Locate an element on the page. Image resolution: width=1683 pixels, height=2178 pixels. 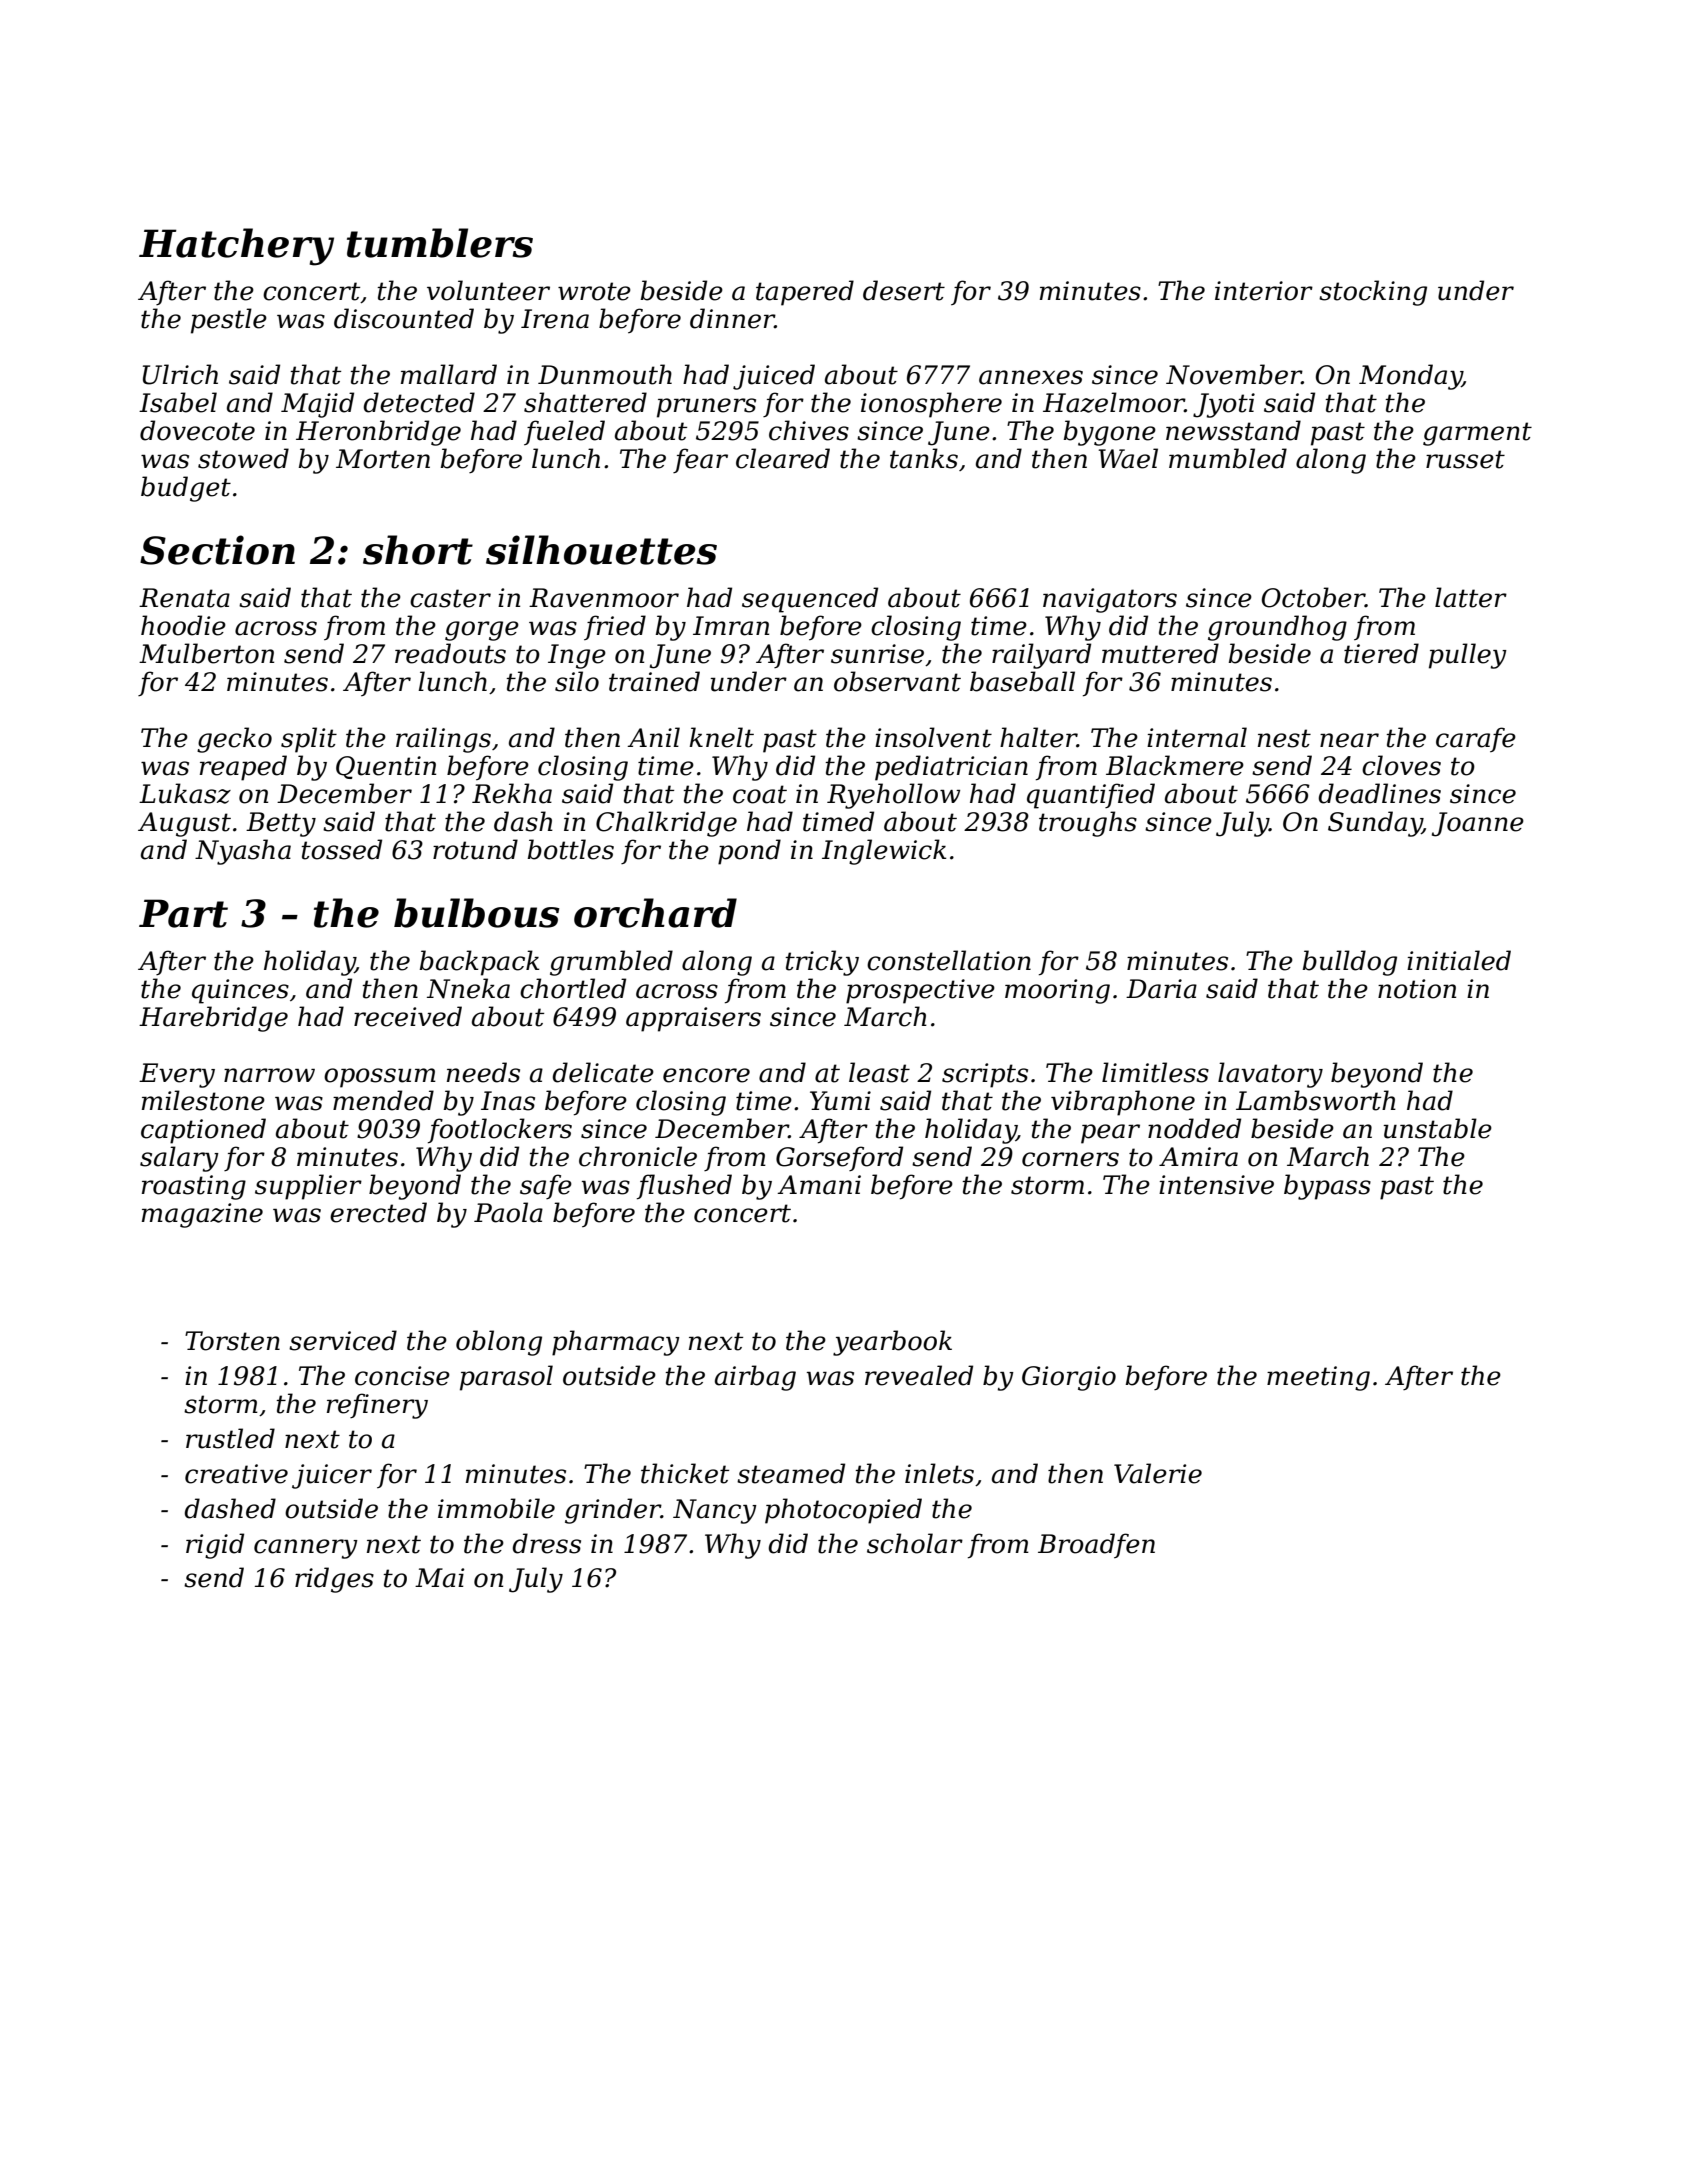
photocopied is located at coordinates (843, 1511).
